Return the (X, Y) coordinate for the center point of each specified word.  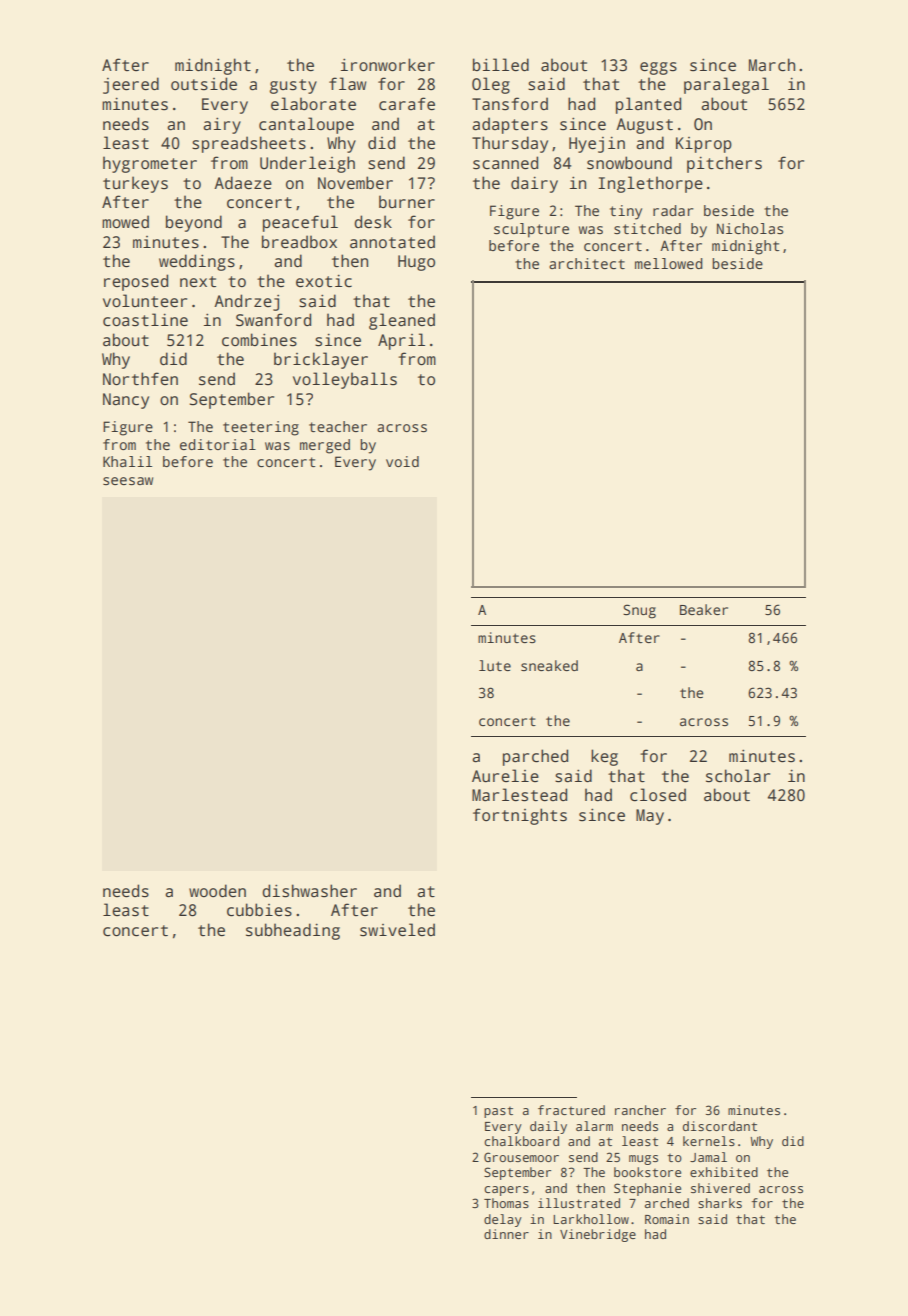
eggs (658, 68)
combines (259, 340)
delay (503, 1220)
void (402, 461)
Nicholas (750, 228)
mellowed (669, 263)
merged (325, 446)
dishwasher (309, 891)
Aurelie (505, 776)
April (401, 341)
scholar (738, 776)
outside (204, 84)
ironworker (388, 65)
